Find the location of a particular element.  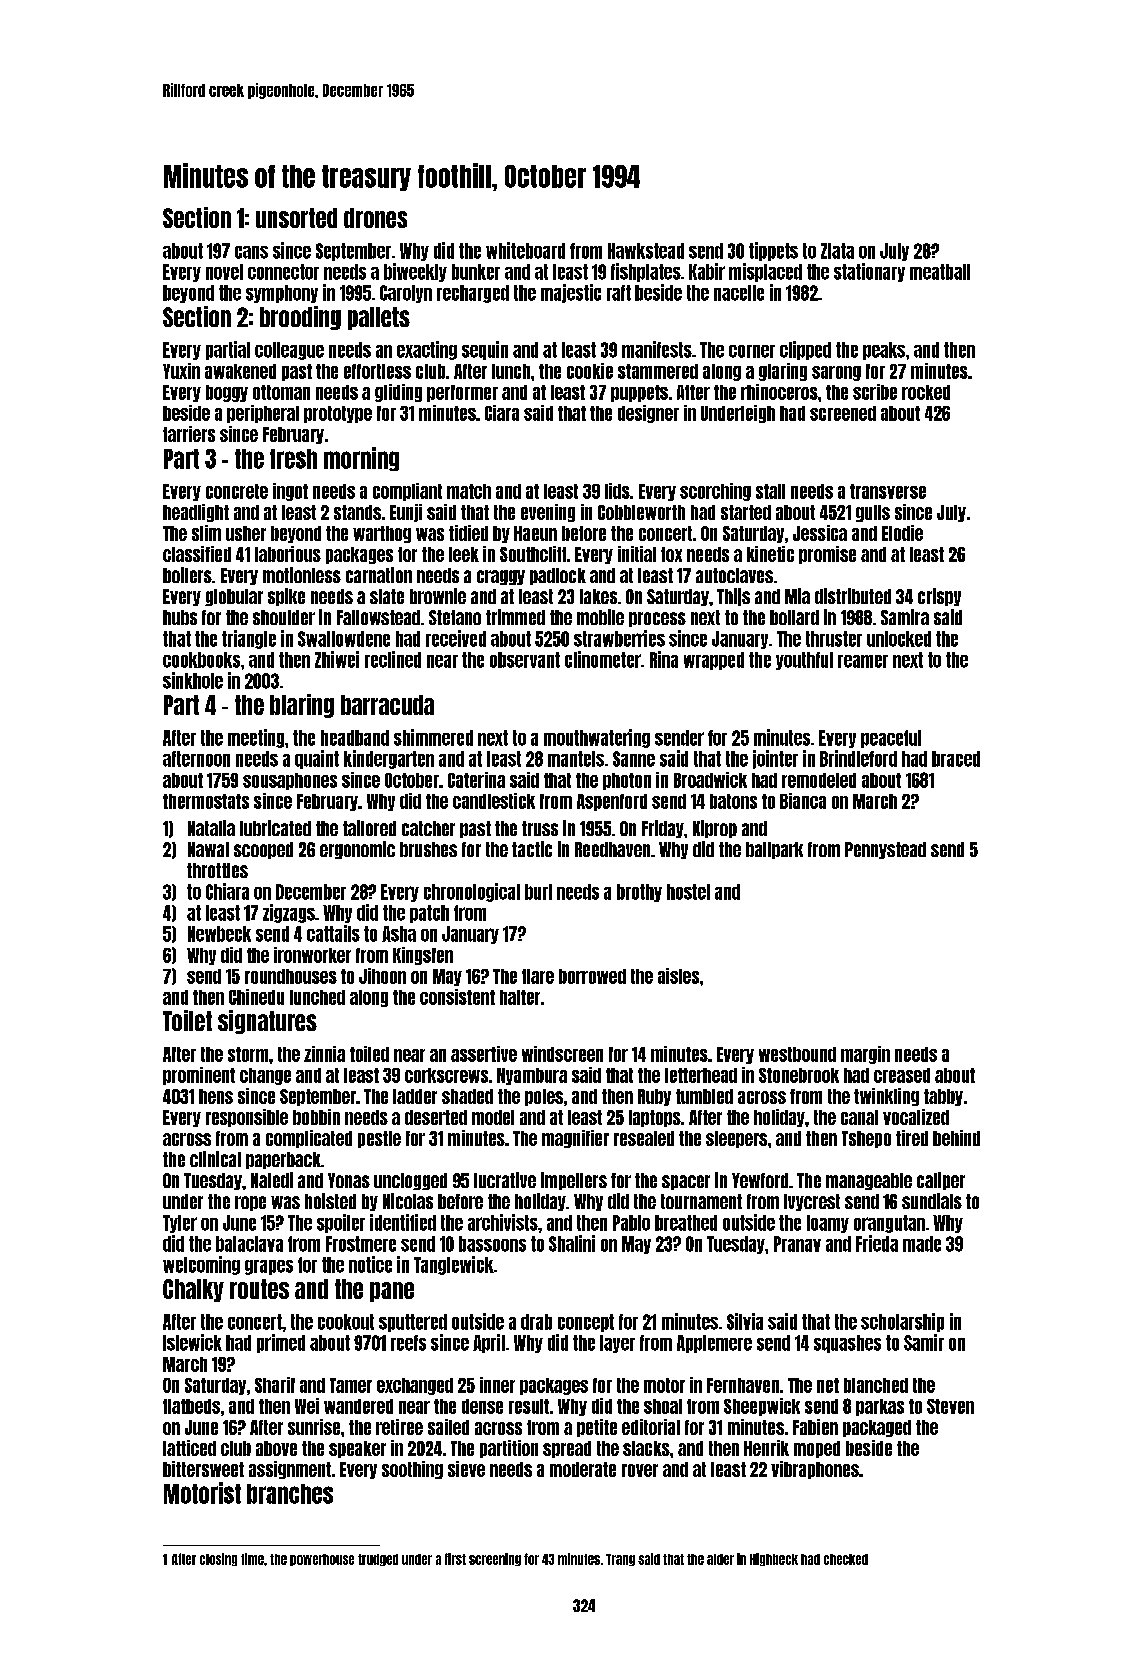

quaint is located at coordinates (317, 759).
